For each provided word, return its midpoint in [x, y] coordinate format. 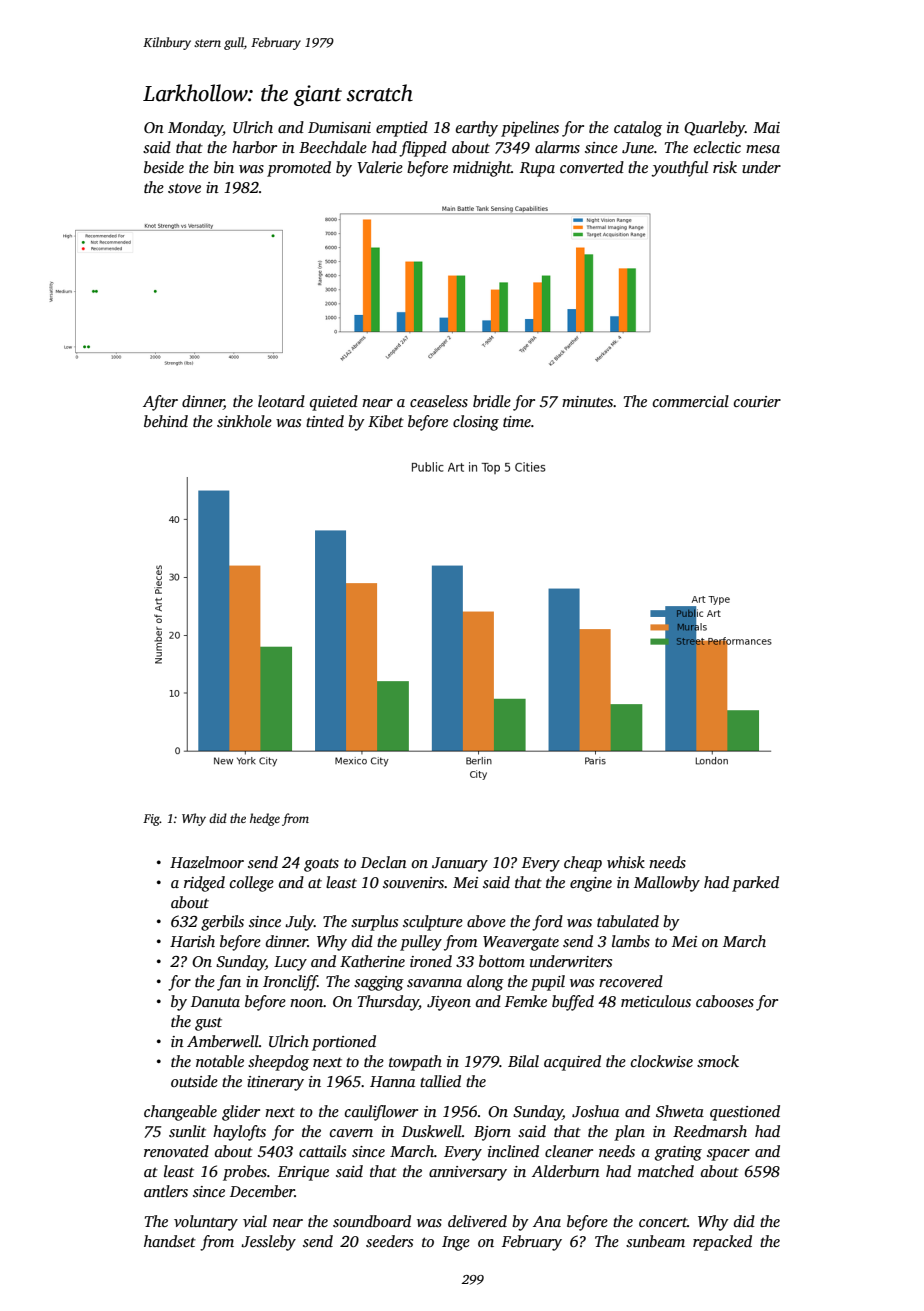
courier [757, 401]
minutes [587, 402]
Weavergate [521, 943]
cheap [583, 864]
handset [170, 1241]
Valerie [380, 167]
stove [184, 188]
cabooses [725, 1001]
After [160, 403]
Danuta [215, 1001]
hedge [265, 819]
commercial [691, 401]
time [517, 421]
